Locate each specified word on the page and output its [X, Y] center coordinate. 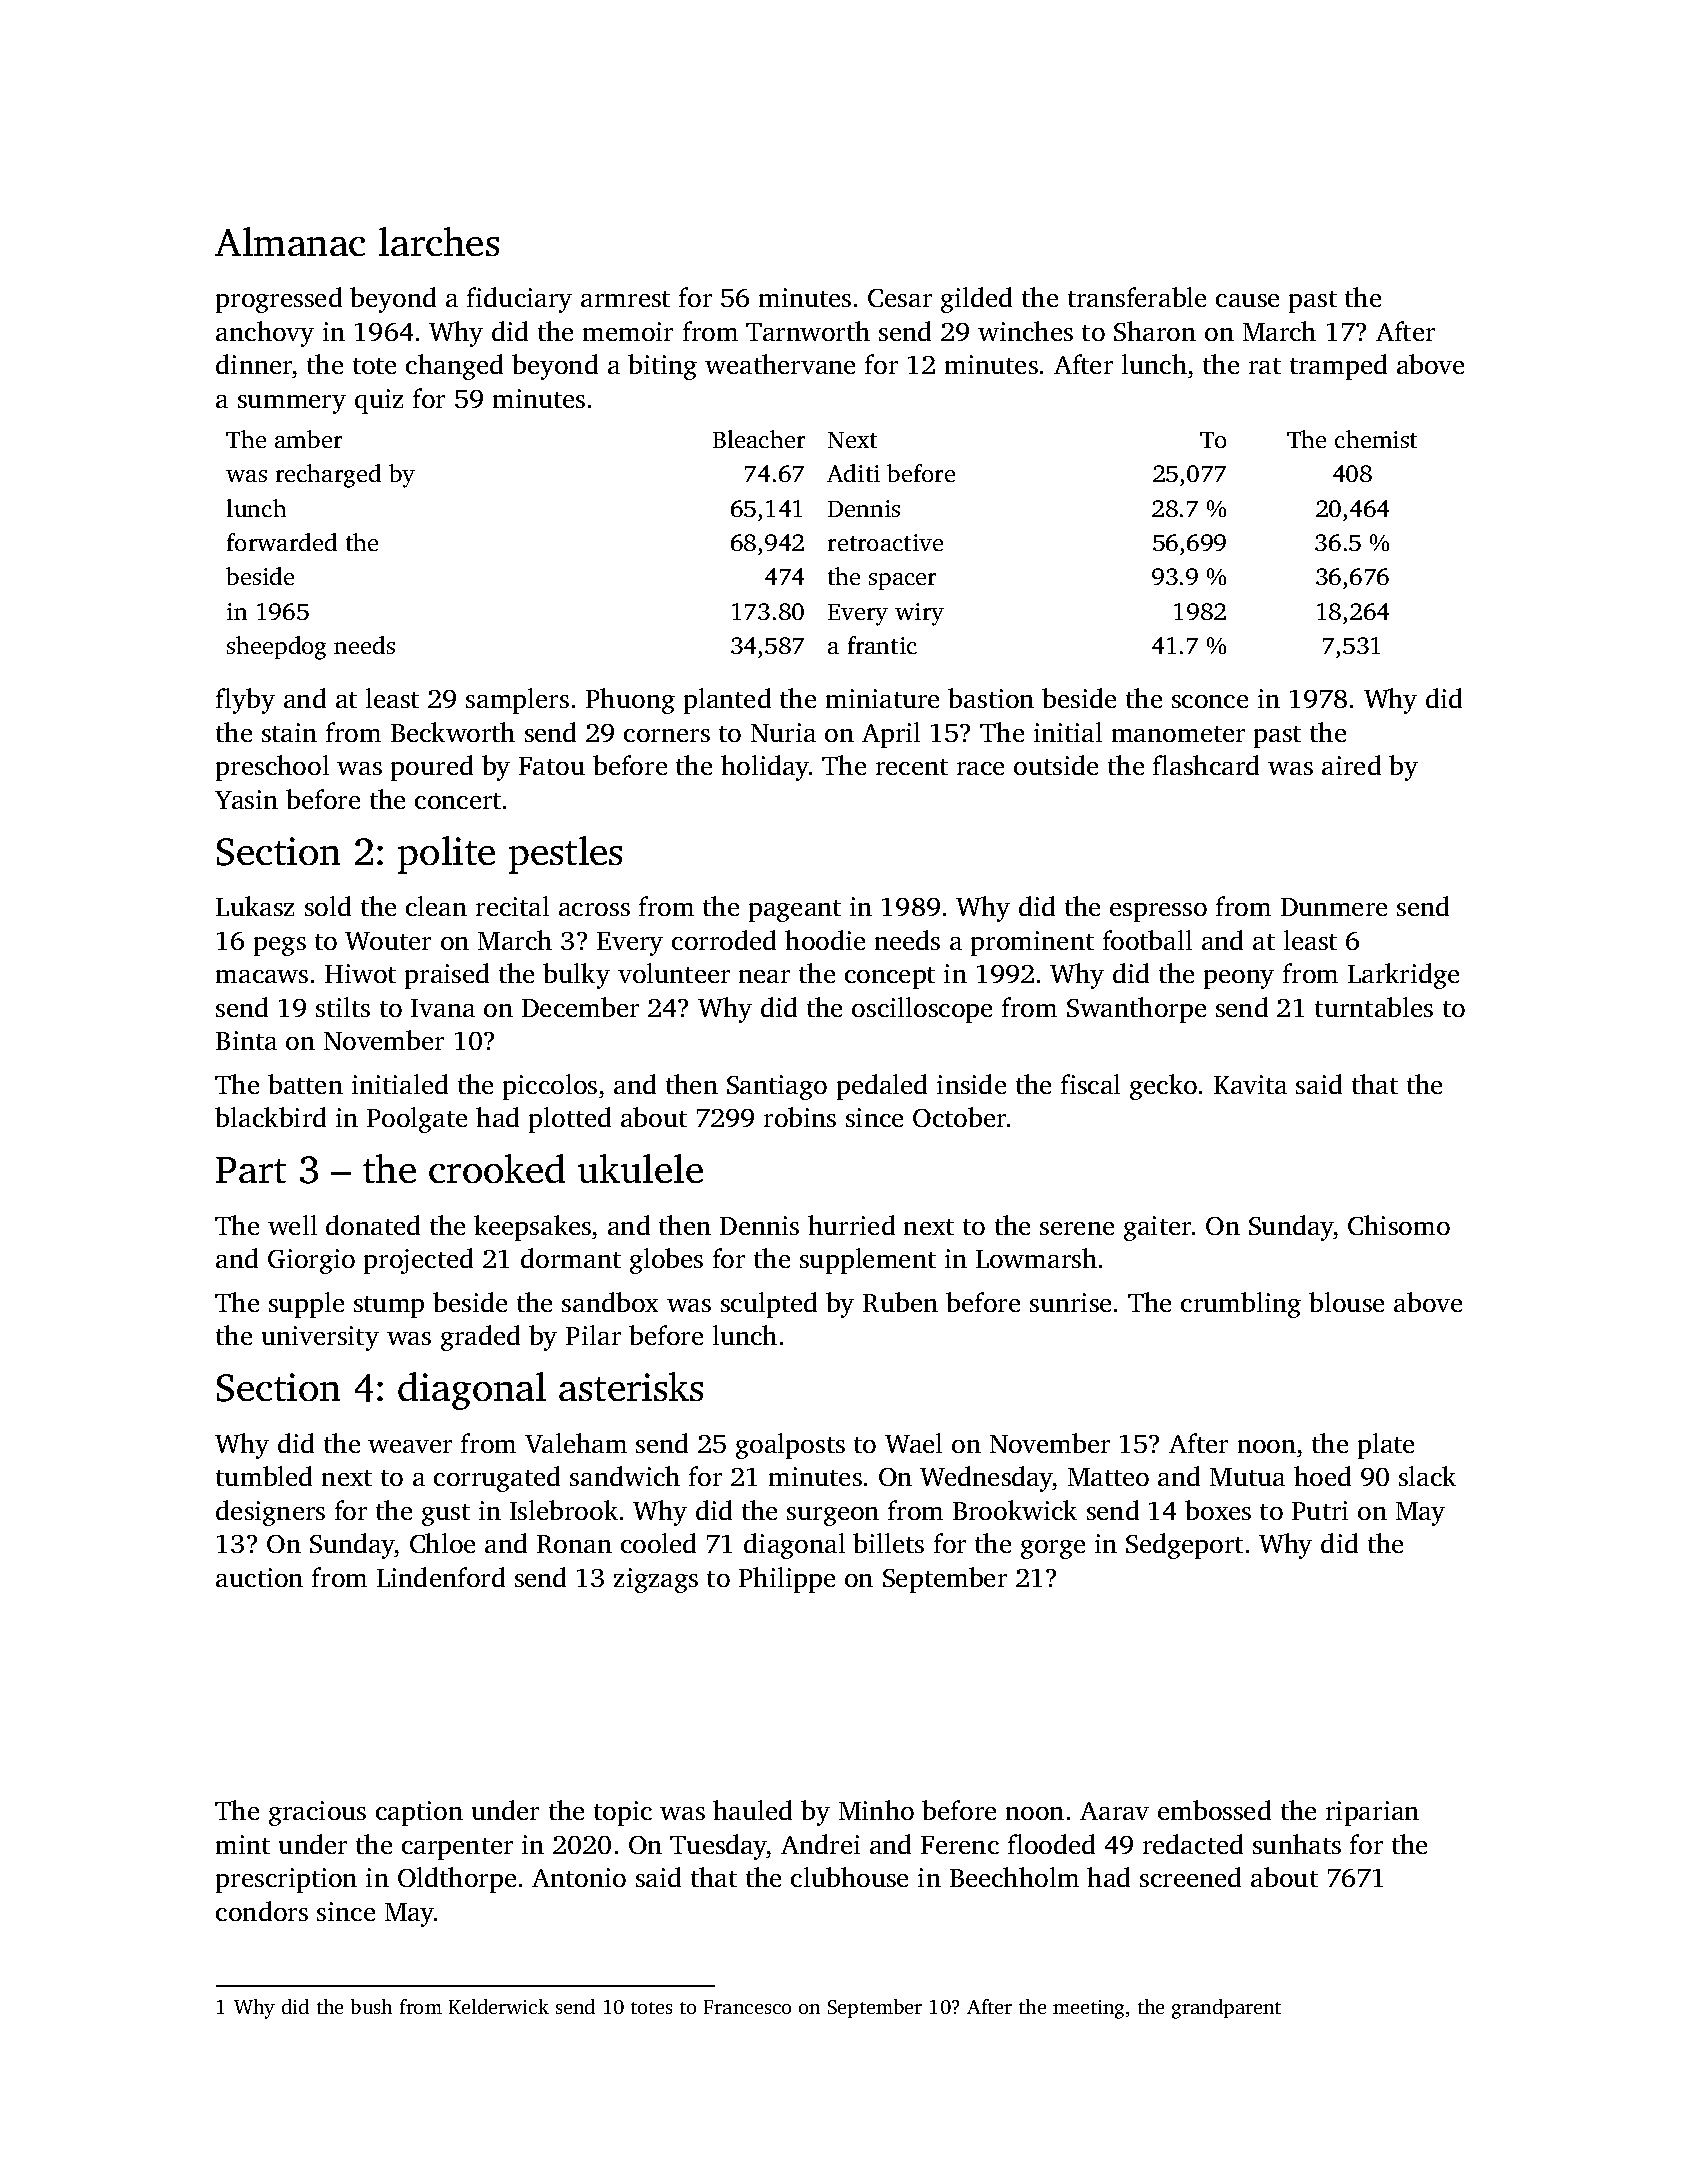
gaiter [1157, 1228]
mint [243, 1844]
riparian [1372, 1813]
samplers [517, 701]
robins [800, 1117]
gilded [976, 300]
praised [447, 976]
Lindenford [441, 1577]
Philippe [787, 1580]
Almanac [290, 241]
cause [1247, 300]
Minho [876, 1810]
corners [667, 735]
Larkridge [1403, 976]
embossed [1214, 1810]
